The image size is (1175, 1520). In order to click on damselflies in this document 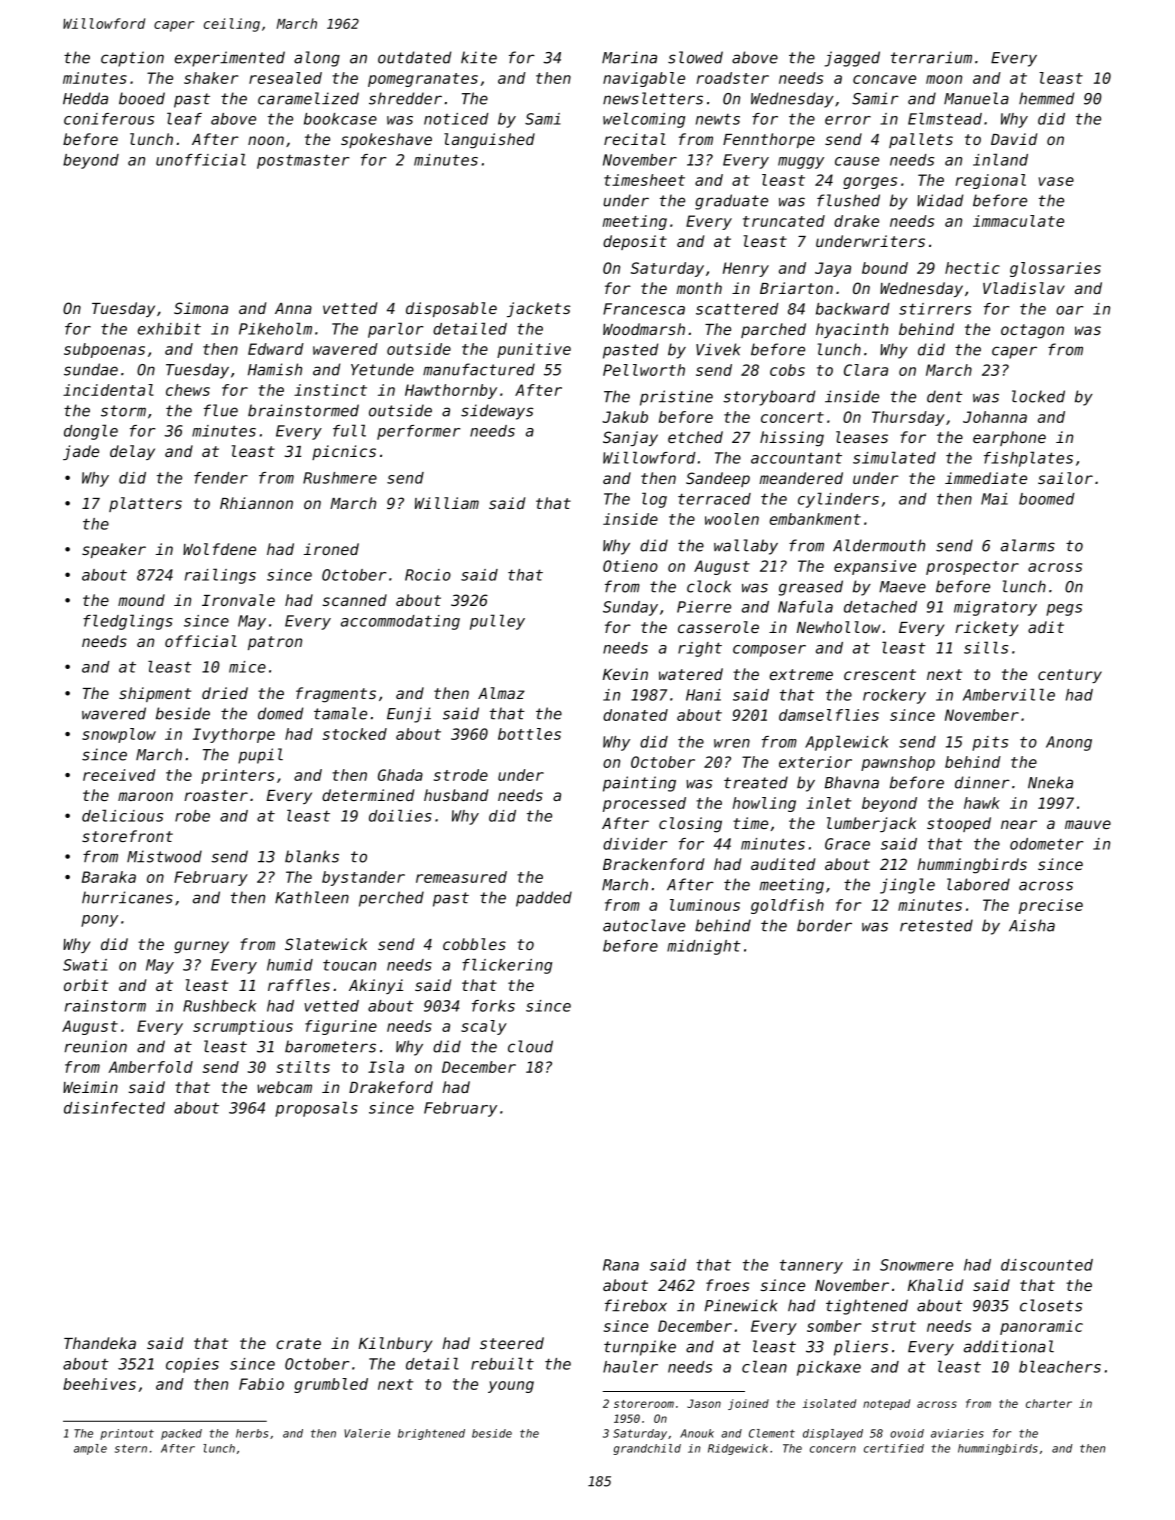, I will do `click(829, 715)`.
